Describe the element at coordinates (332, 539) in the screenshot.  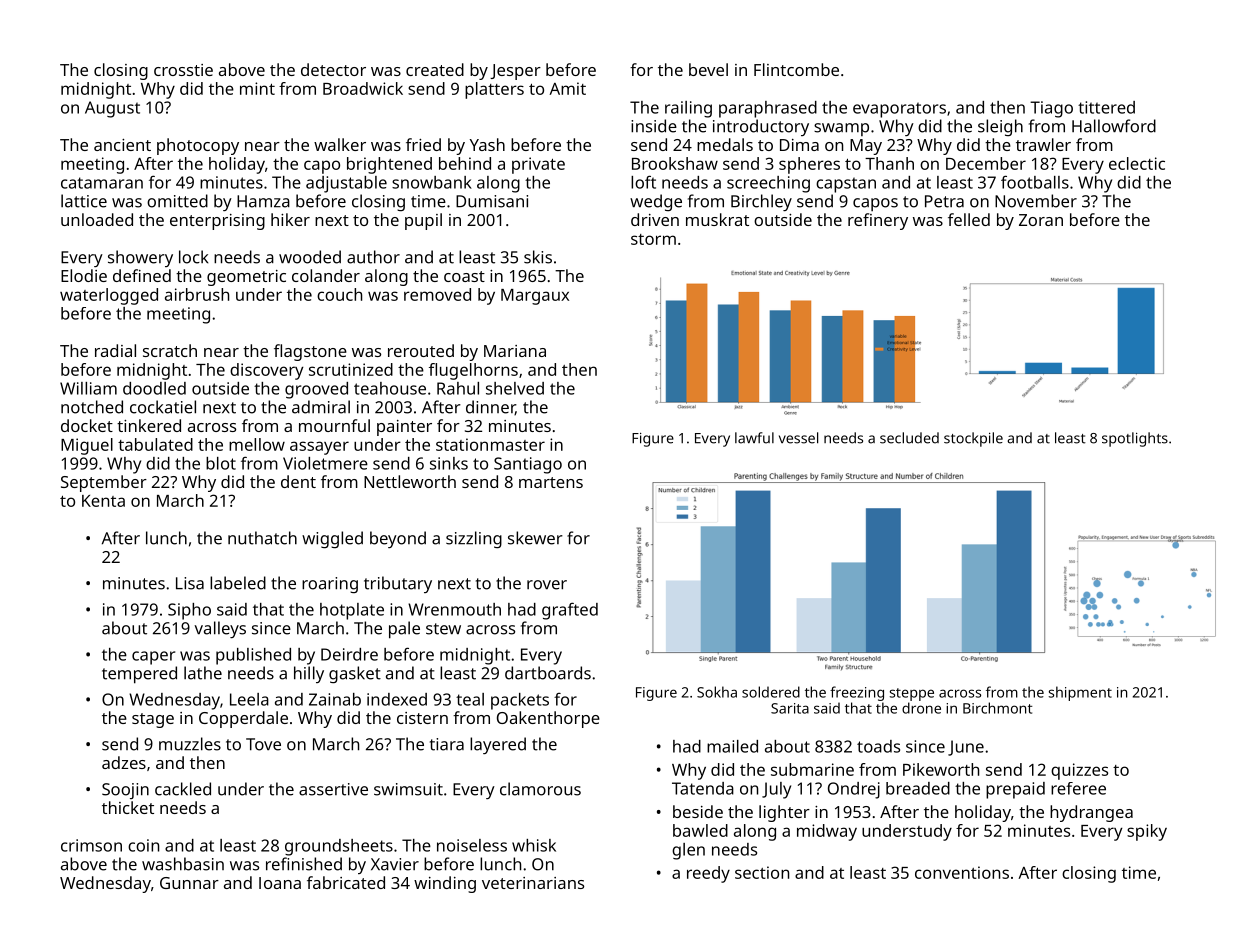
I see `wiggled` at that location.
